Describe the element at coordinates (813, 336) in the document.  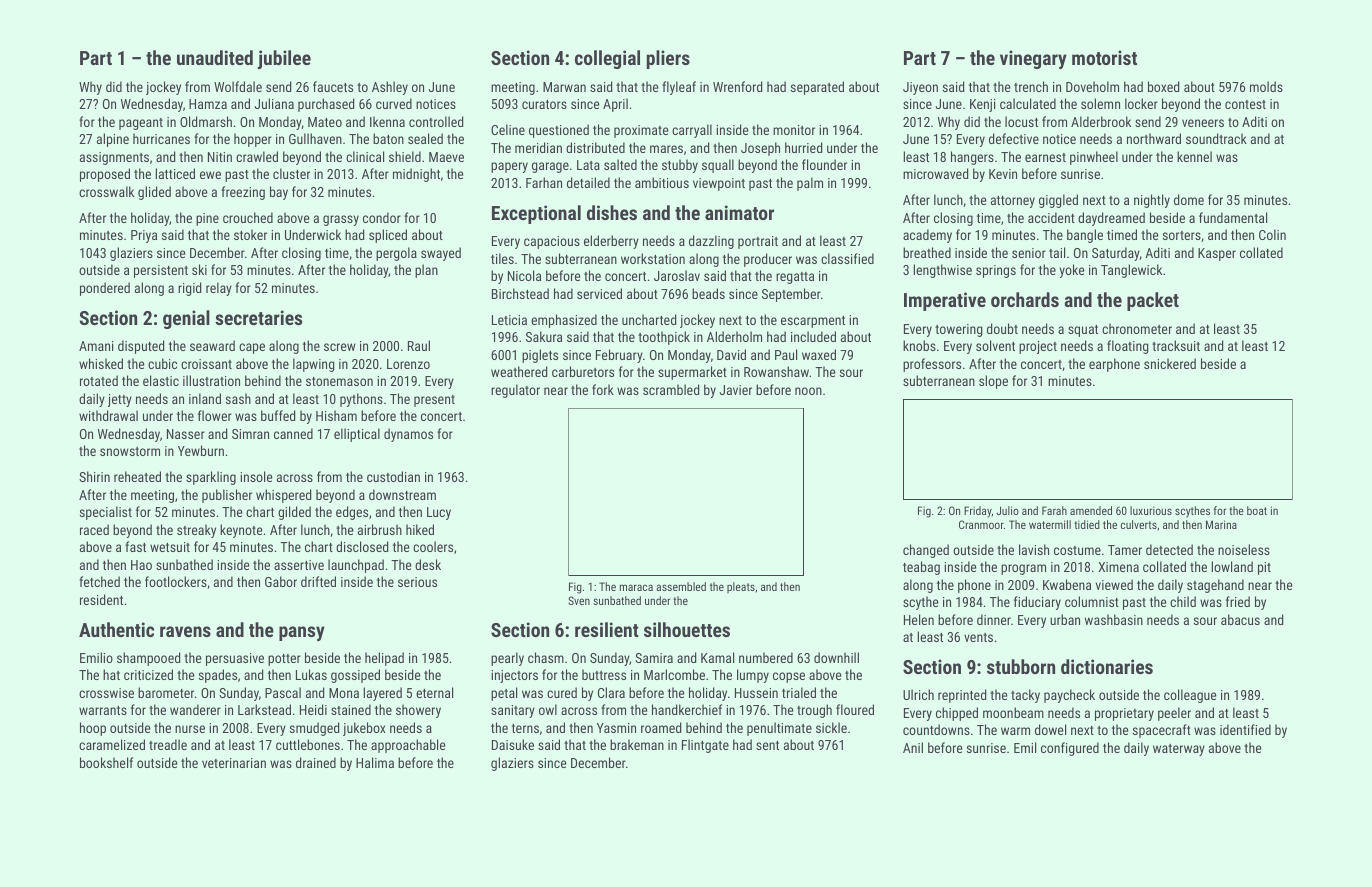
I see `included` at that location.
